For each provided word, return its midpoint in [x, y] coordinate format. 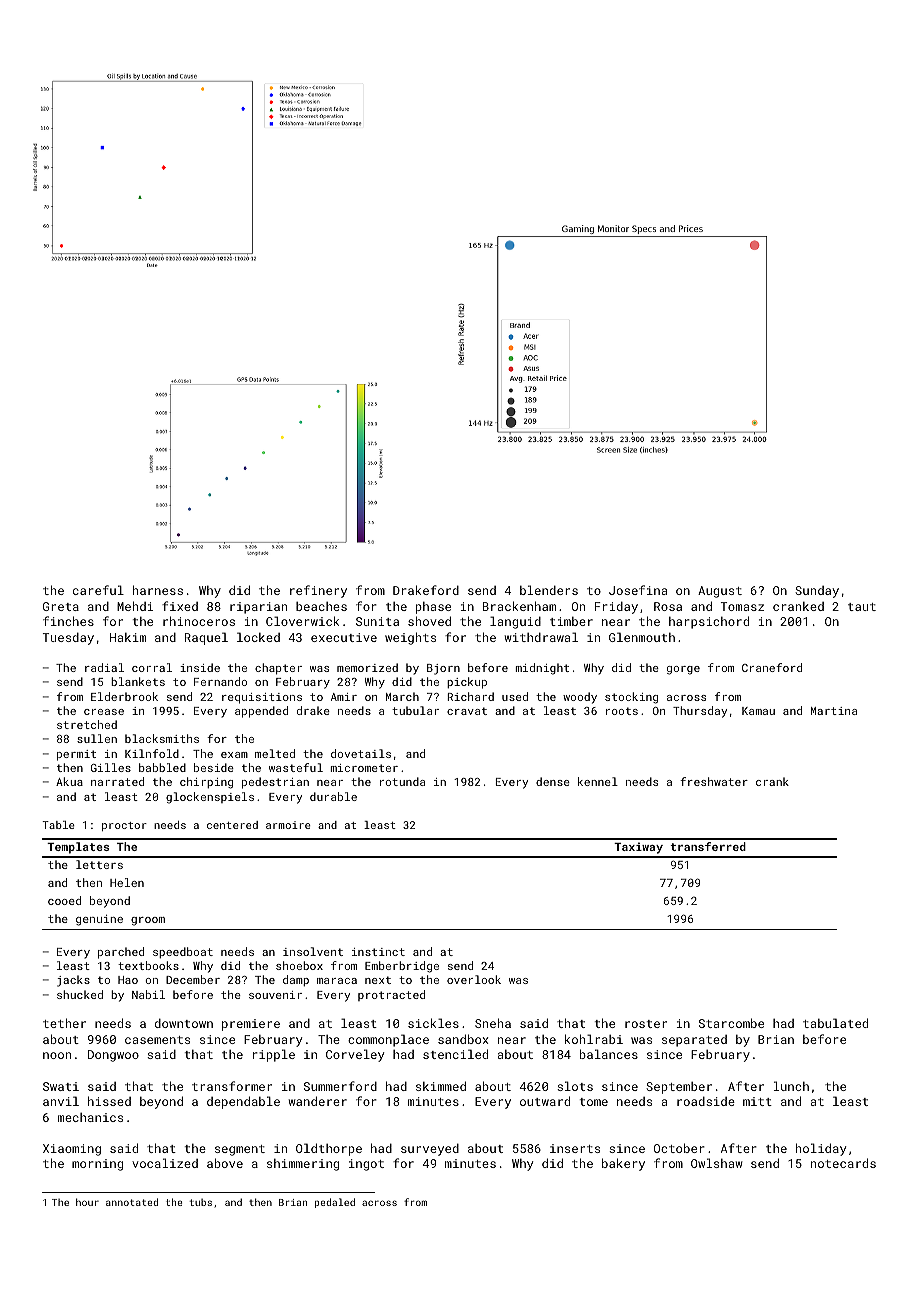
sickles [433, 1023]
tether [64, 1023]
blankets [138, 681]
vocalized [165, 1163]
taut [862, 607]
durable [333, 796]
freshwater [714, 781]
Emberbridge [402, 967]
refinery [318, 591]
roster [646, 1024]
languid [515, 622]
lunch [791, 1086]
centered [232, 825]
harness [158, 590]
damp [296, 980]
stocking [631, 698]
